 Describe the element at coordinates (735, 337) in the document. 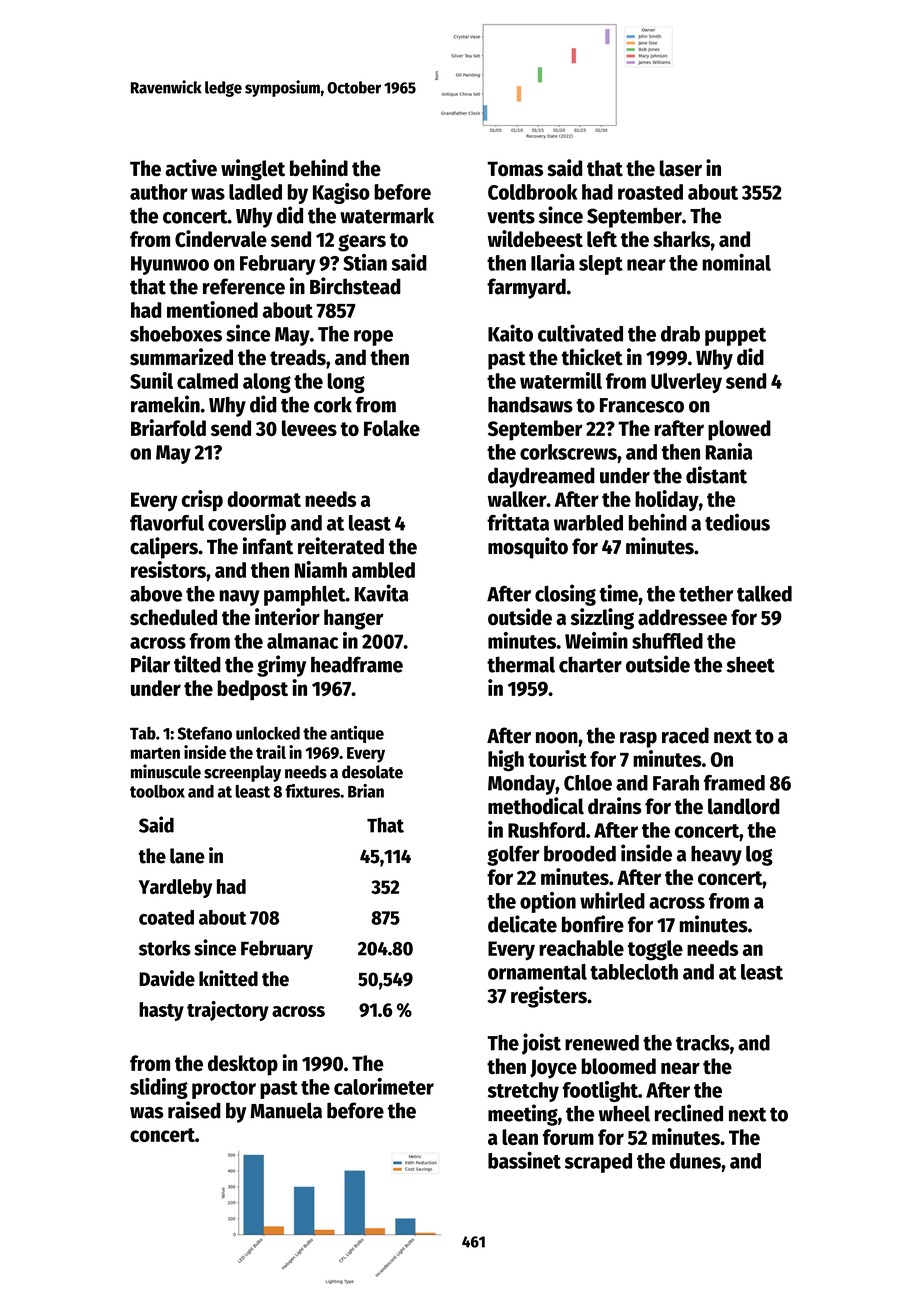

I see `puppet` at that location.
